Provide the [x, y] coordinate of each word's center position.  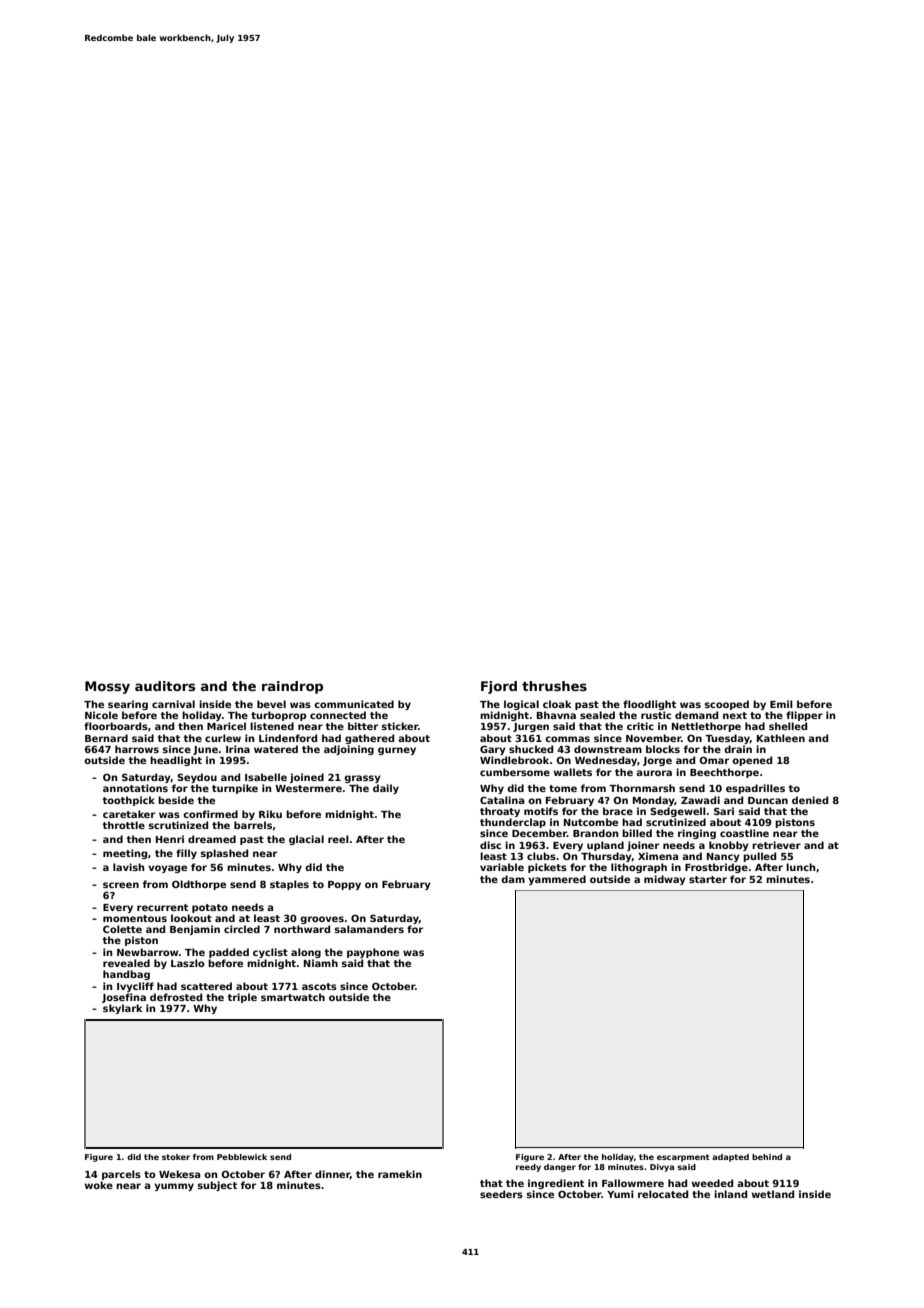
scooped [727, 705]
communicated [354, 704]
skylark [123, 1009]
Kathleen [781, 738]
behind [767, 1157]
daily [386, 789]
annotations [135, 788]
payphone [373, 953]
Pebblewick [242, 1157]
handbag [126, 975]
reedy [528, 1168]
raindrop [292, 687]
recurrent [162, 907]
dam [513, 879]
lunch [801, 867]
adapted [730, 1158]
